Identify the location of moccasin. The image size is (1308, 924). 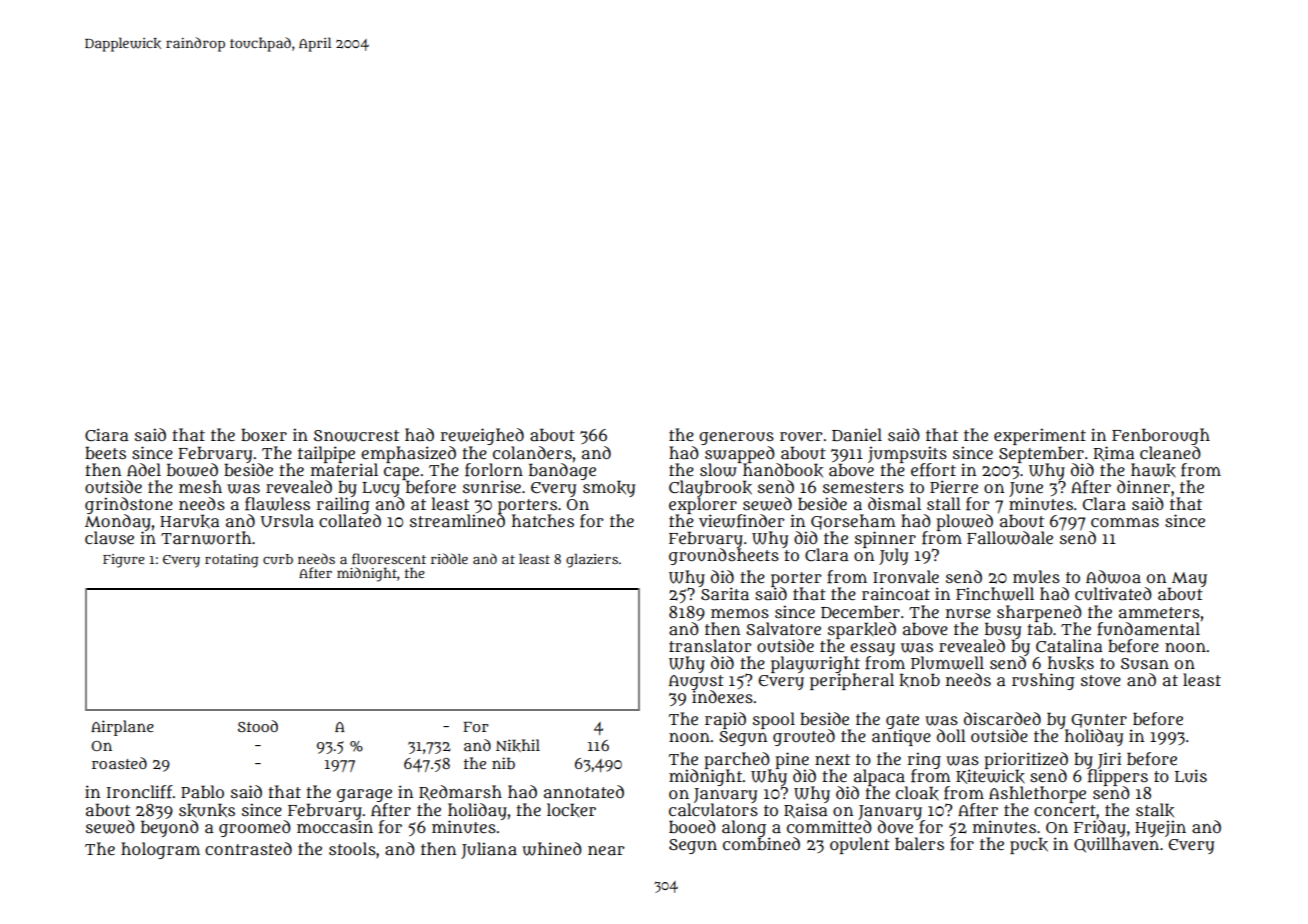
(335, 827).
